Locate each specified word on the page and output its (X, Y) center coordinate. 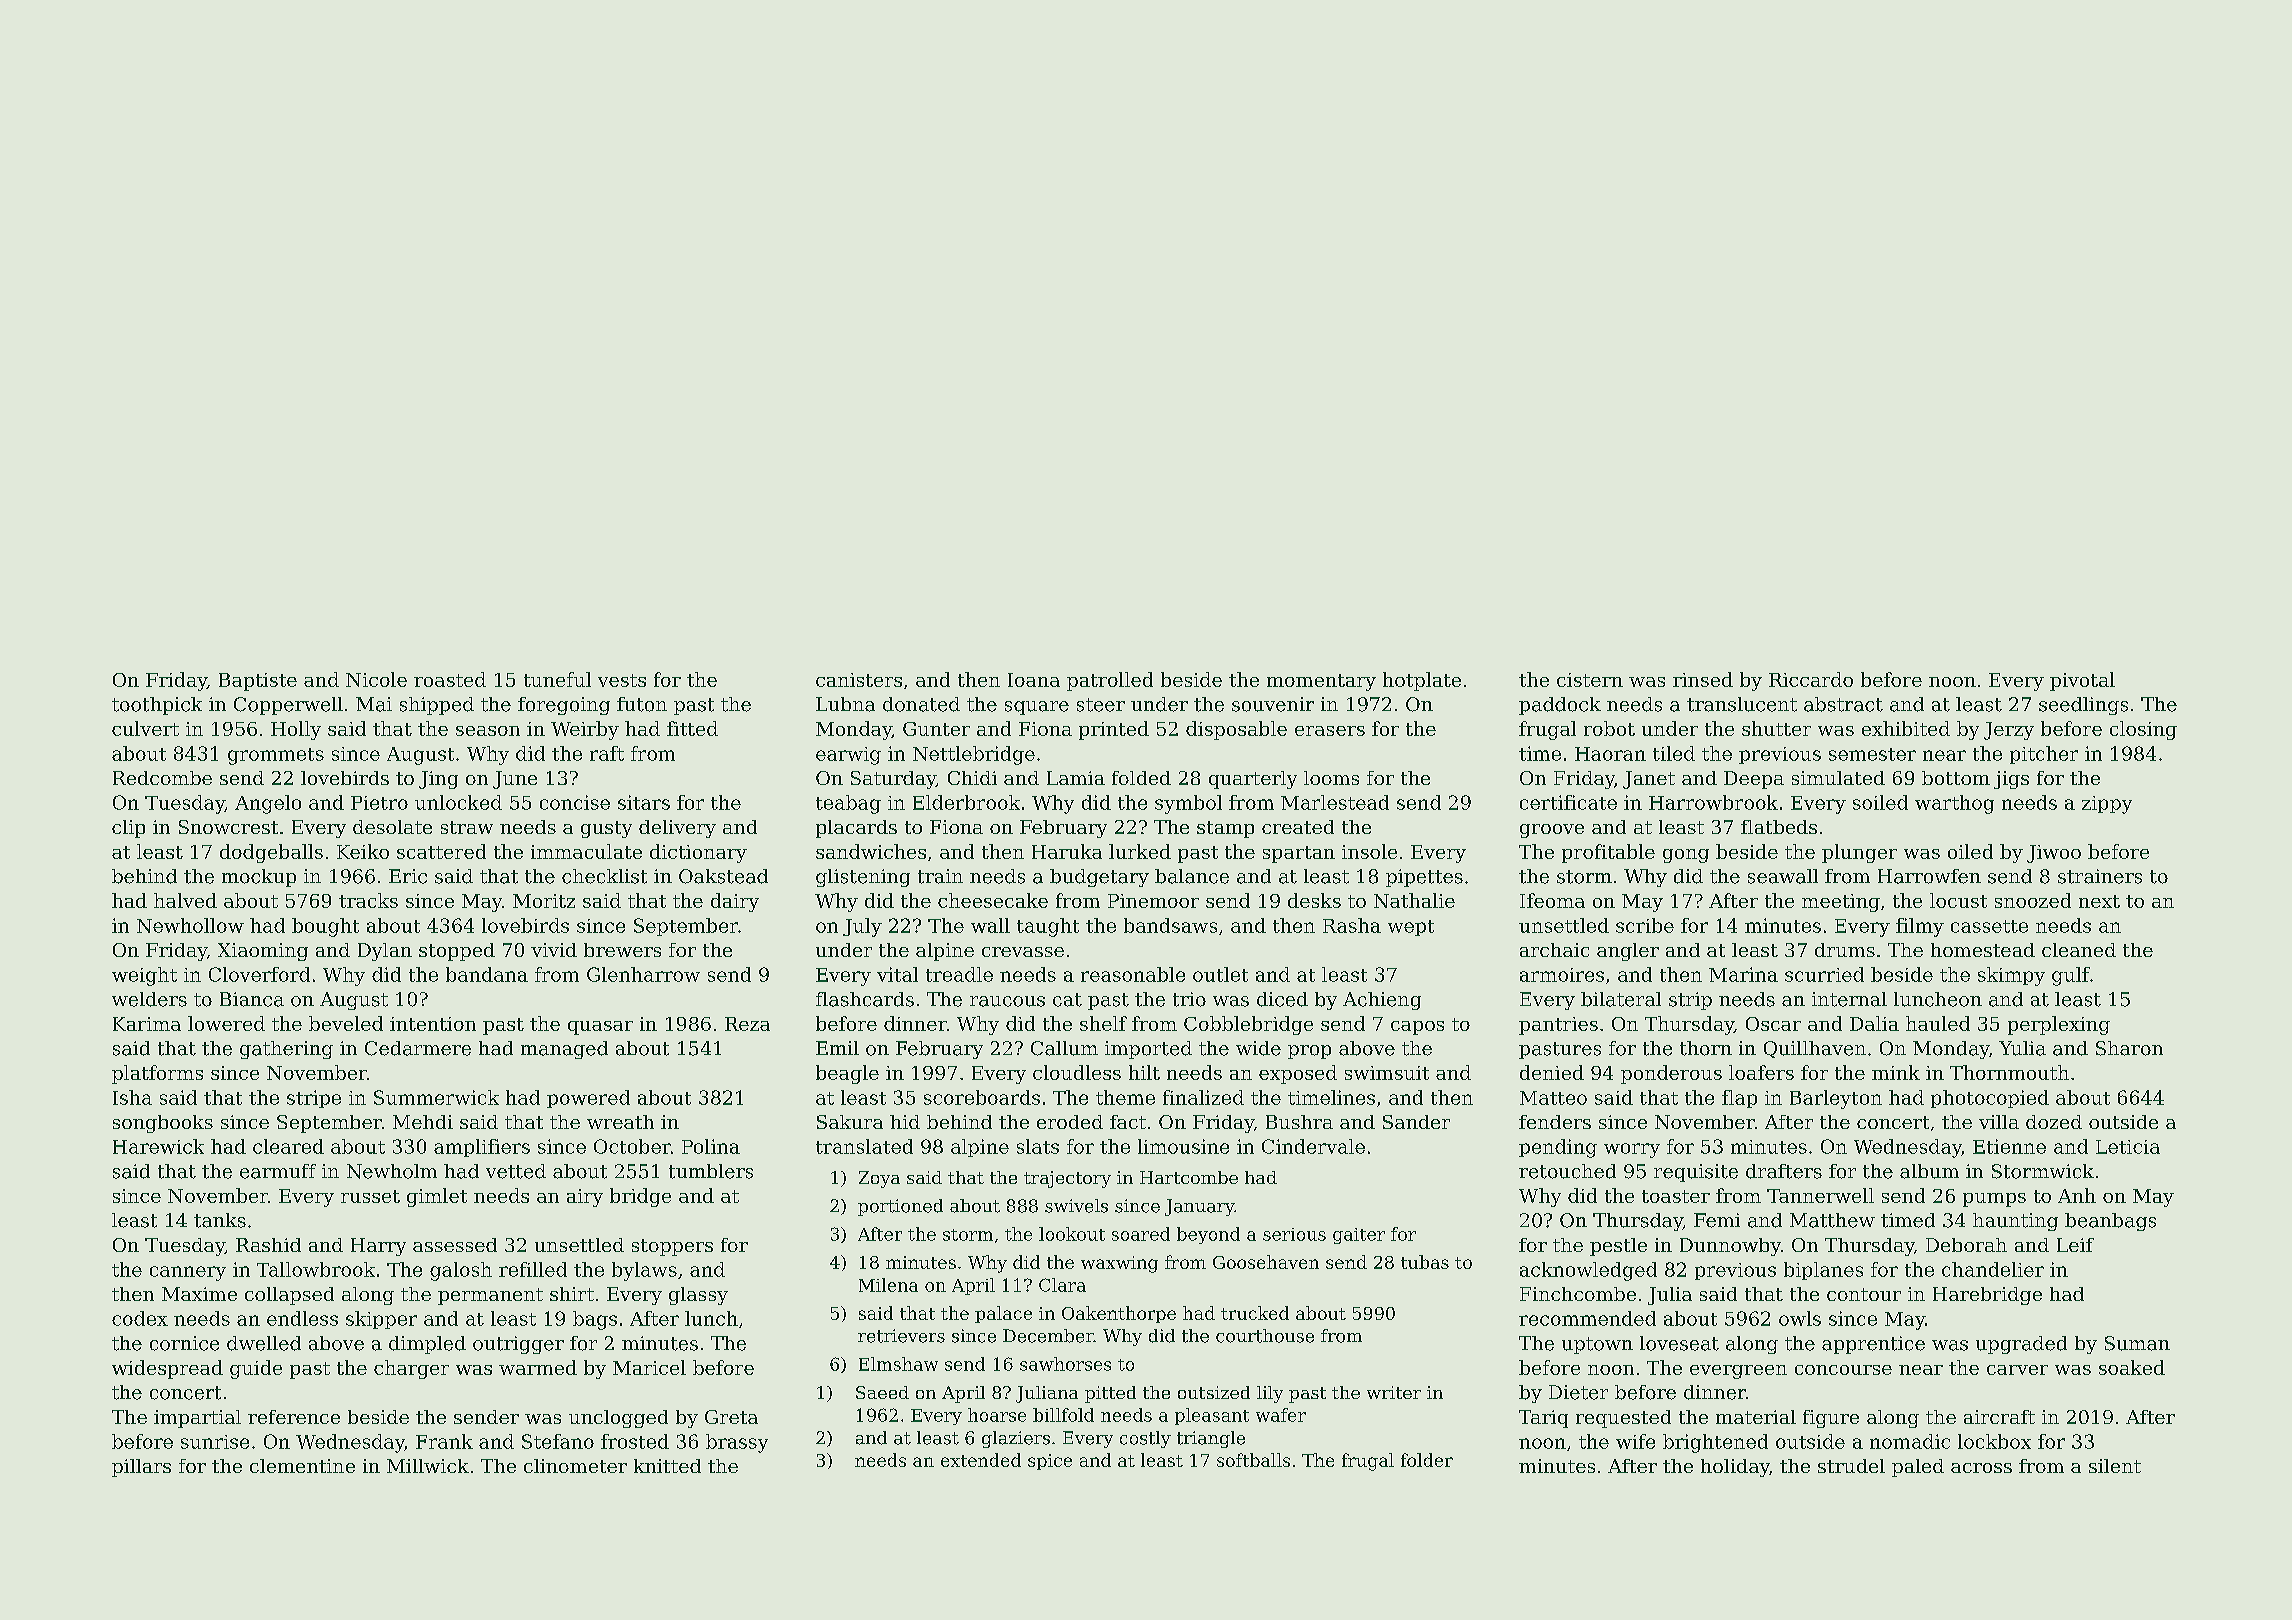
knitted (667, 1466)
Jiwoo (2054, 854)
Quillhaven (1815, 1049)
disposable (1236, 730)
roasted (450, 679)
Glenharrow (643, 974)
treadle (959, 974)
